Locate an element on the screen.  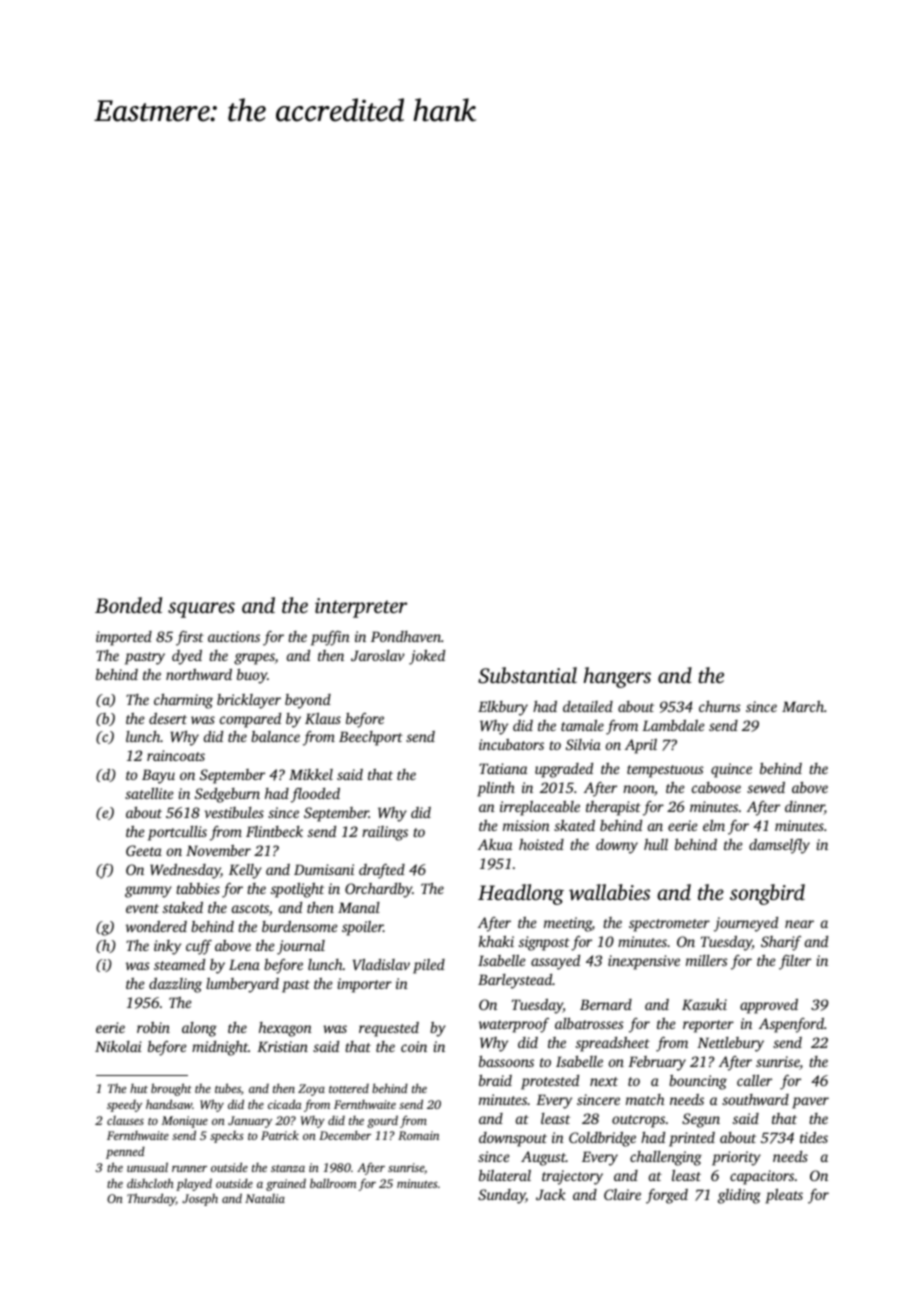
tabbies is located at coordinates (198, 888).
